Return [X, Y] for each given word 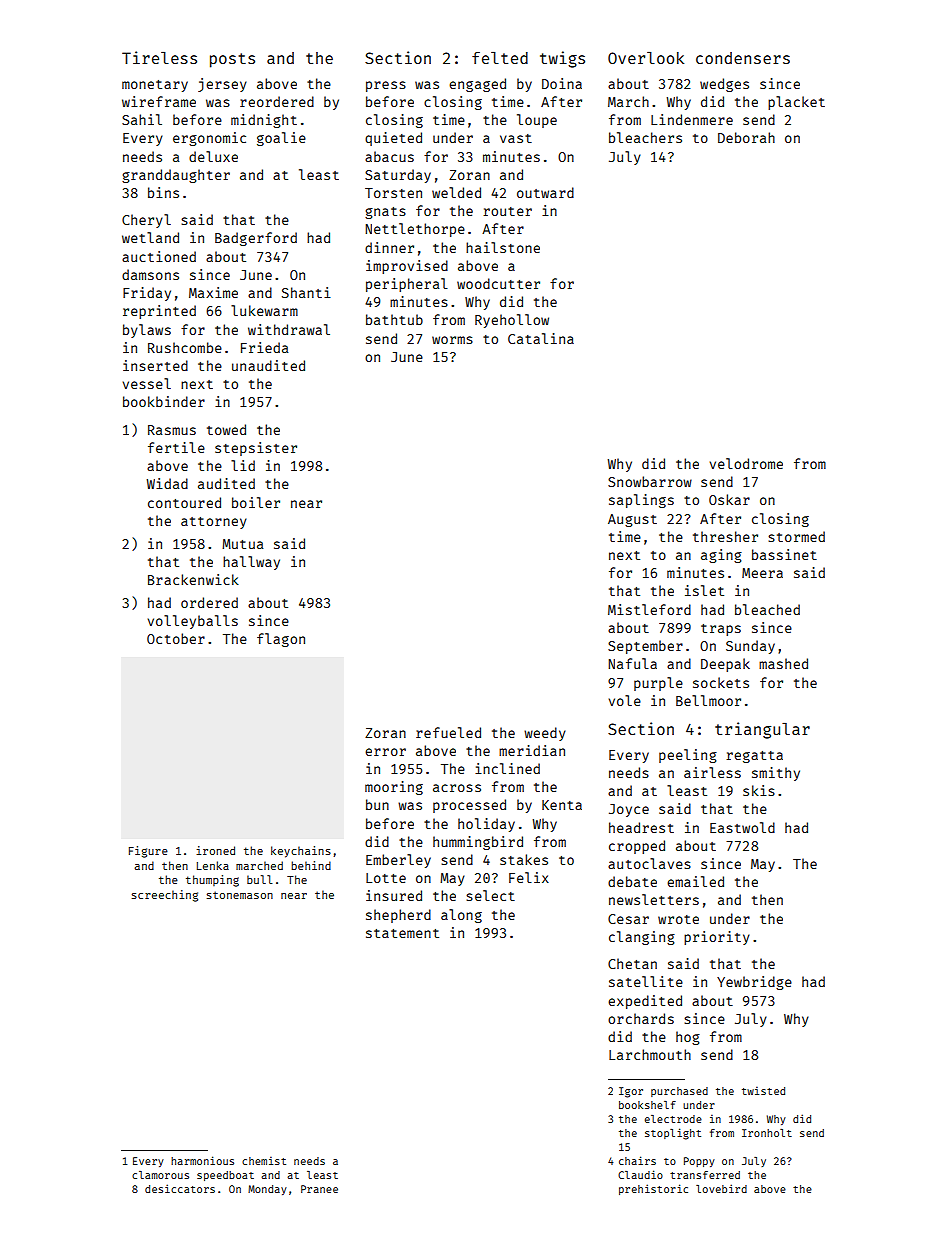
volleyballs [193, 622]
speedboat [225, 1176]
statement [402, 933]
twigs [562, 59]
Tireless [159, 57]
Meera [762, 573]
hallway [251, 563]
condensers [743, 58]
